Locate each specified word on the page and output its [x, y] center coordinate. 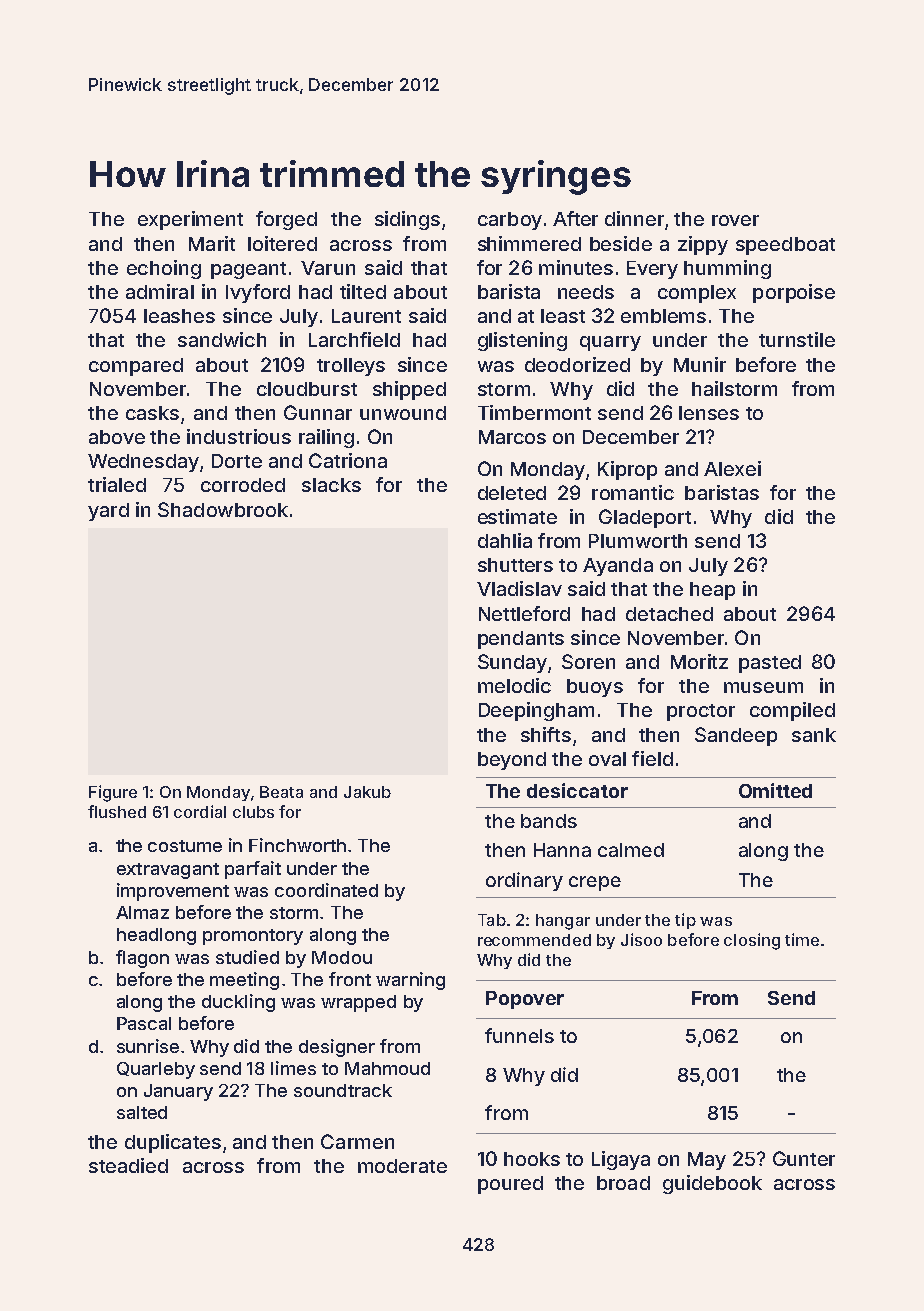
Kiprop [627, 470]
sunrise [148, 1046]
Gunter [804, 1158]
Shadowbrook [223, 509]
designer [337, 1048]
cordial [200, 811]
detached [669, 614]
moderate [402, 1166]
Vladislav [519, 588]
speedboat [785, 246]
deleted [512, 493]
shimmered [529, 243]
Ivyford [258, 293]
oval [607, 759]
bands [549, 821]
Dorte [237, 461]
